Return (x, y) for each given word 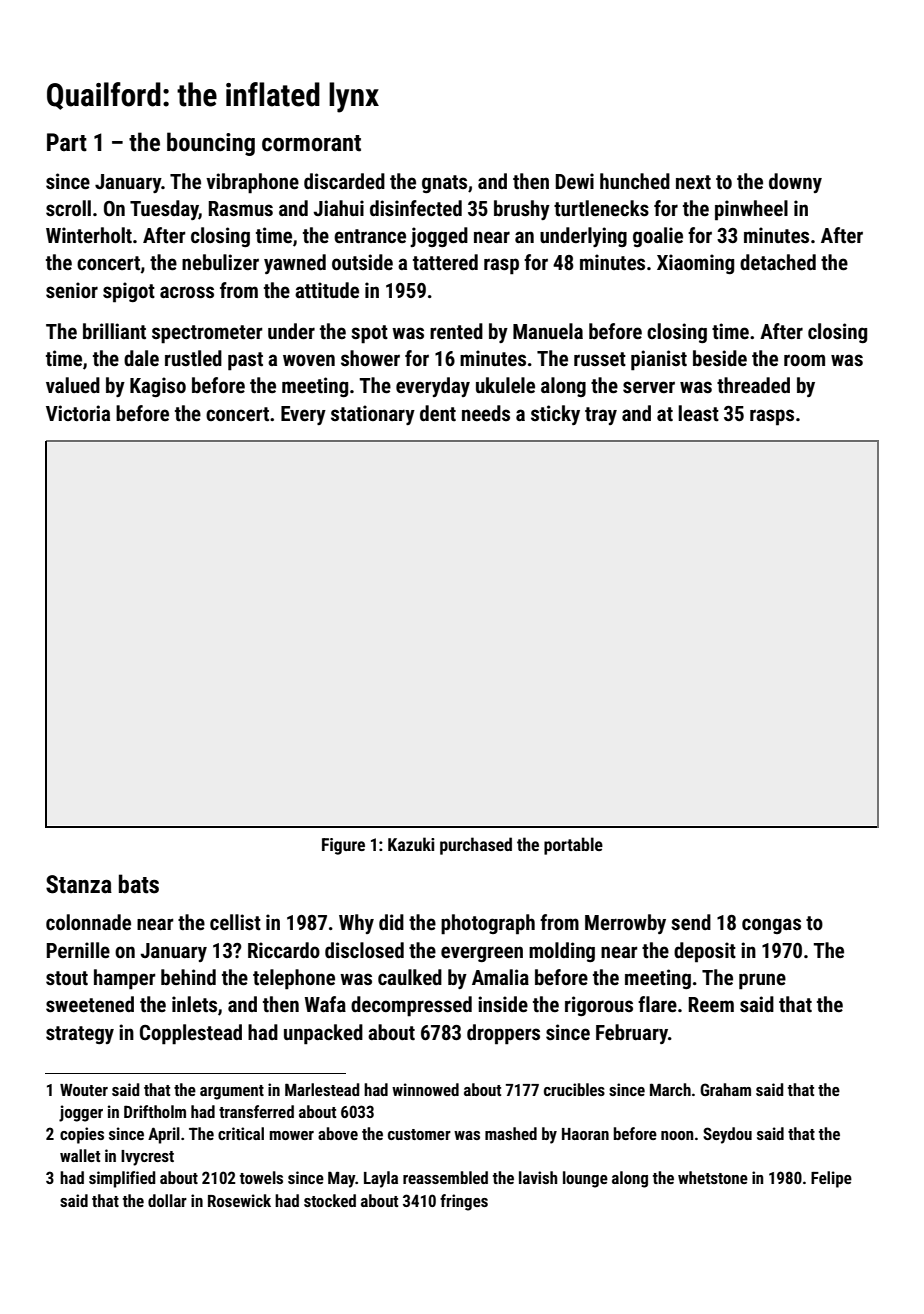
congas (771, 926)
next (693, 182)
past (245, 361)
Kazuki (411, 844)
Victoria (78, 413)
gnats (444, 184)
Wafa (325, 1004)
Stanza (79, 884)
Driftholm (155, 1111)
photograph (488, 924)
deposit (705, 952)
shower (370, 358)
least (699, 413)
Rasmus (241, 209)
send (691, 922)
